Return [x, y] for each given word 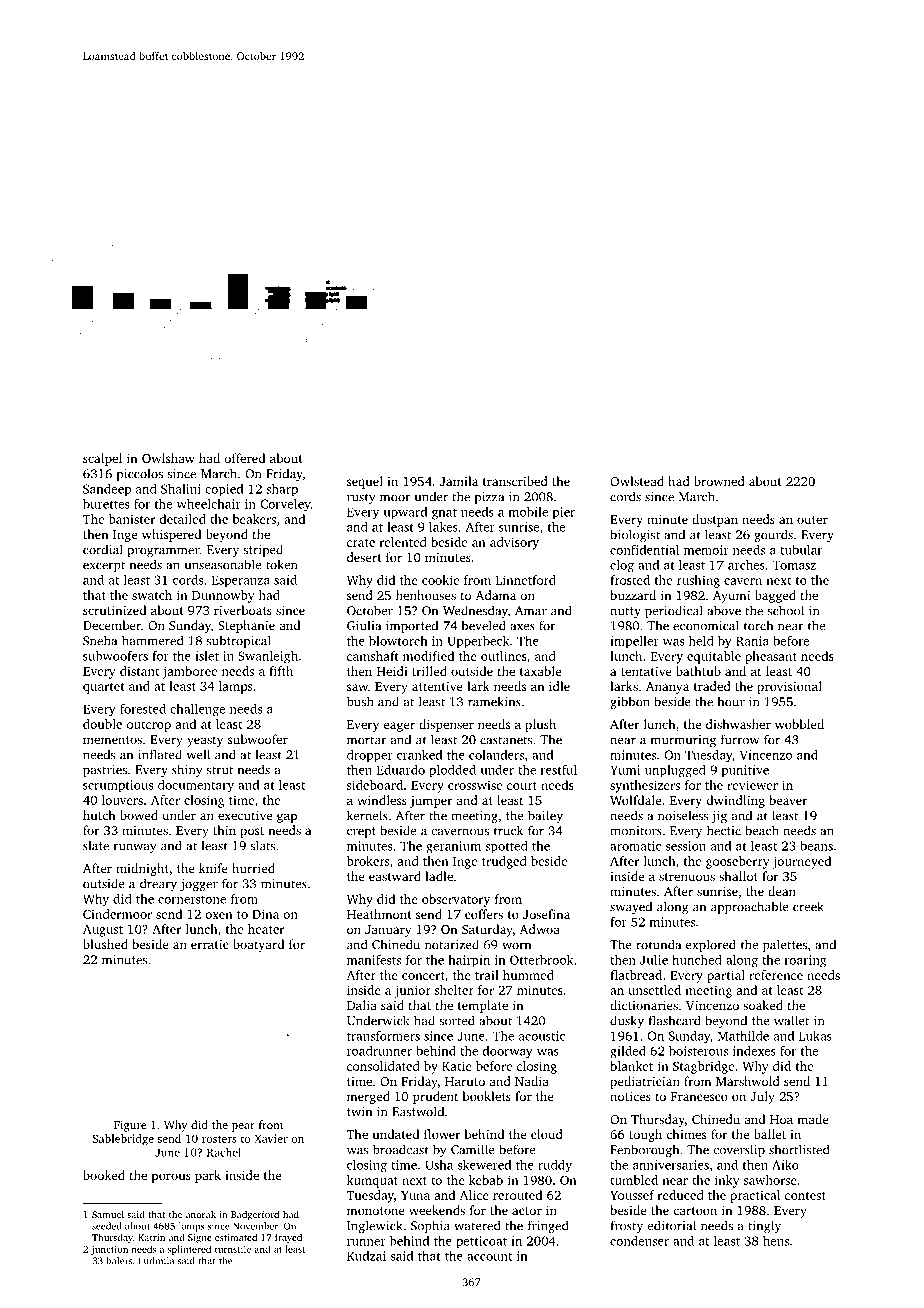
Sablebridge [123, 1140]
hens [776, 1241]
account [489, 1257]
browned [719, 481]
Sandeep [107, 490]
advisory [514, 543]
